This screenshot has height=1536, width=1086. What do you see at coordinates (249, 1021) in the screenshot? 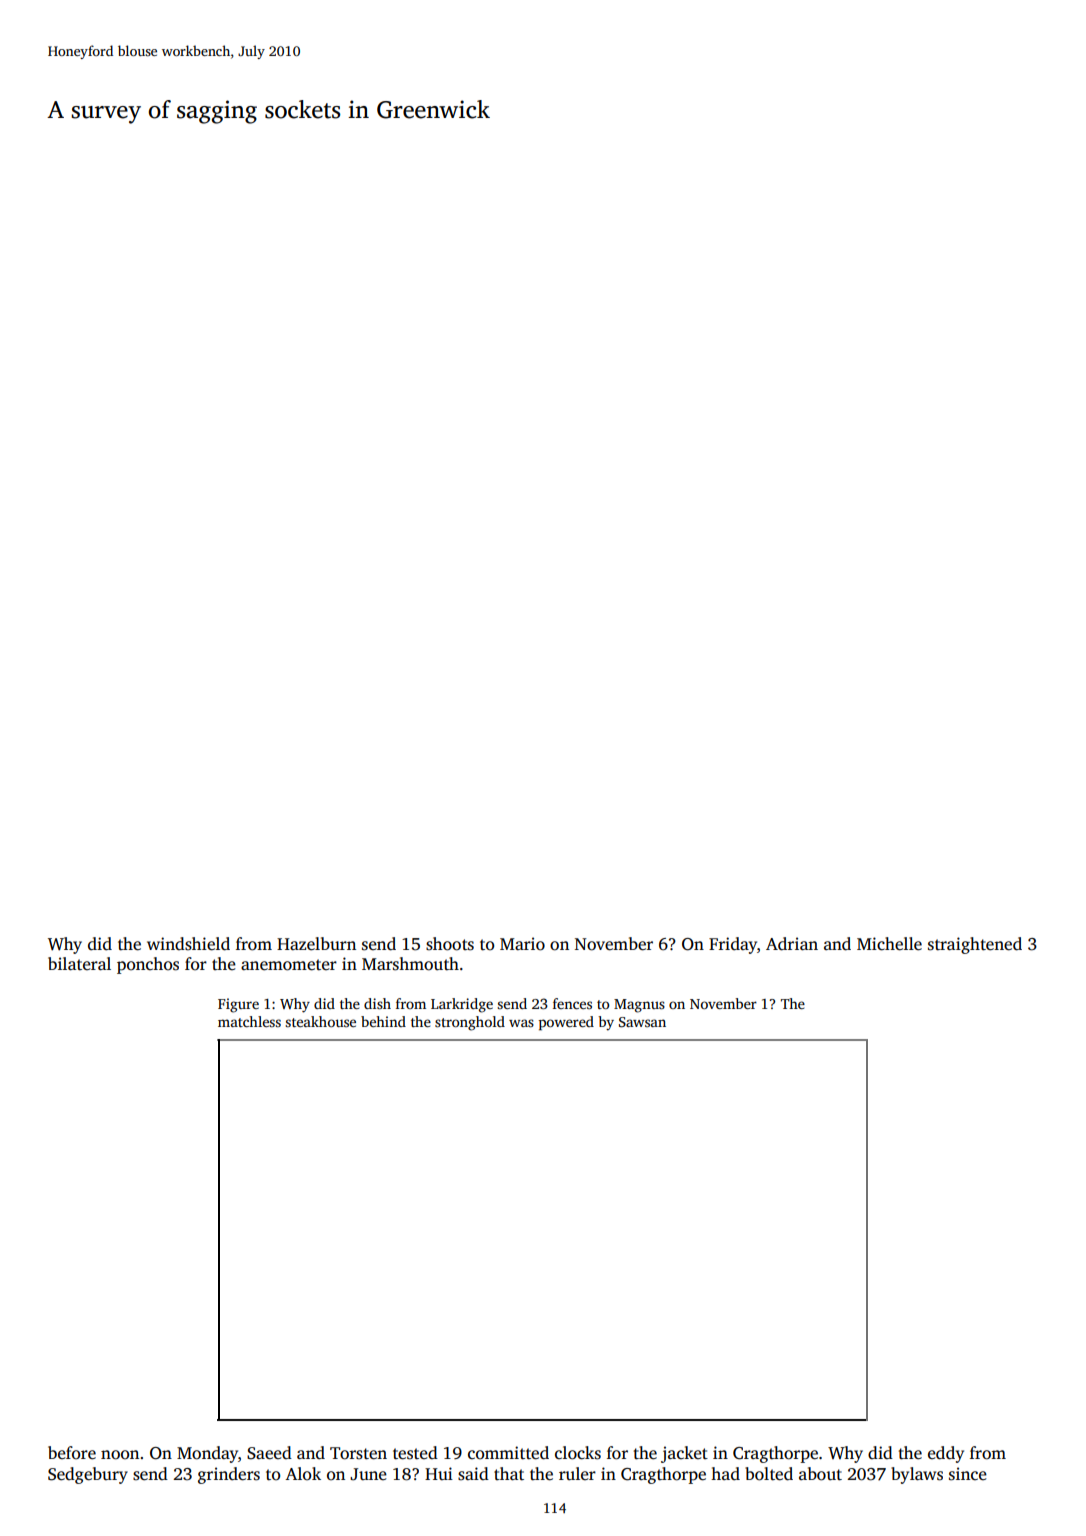
I see `matchless` at bounding box center [249, 1021].
